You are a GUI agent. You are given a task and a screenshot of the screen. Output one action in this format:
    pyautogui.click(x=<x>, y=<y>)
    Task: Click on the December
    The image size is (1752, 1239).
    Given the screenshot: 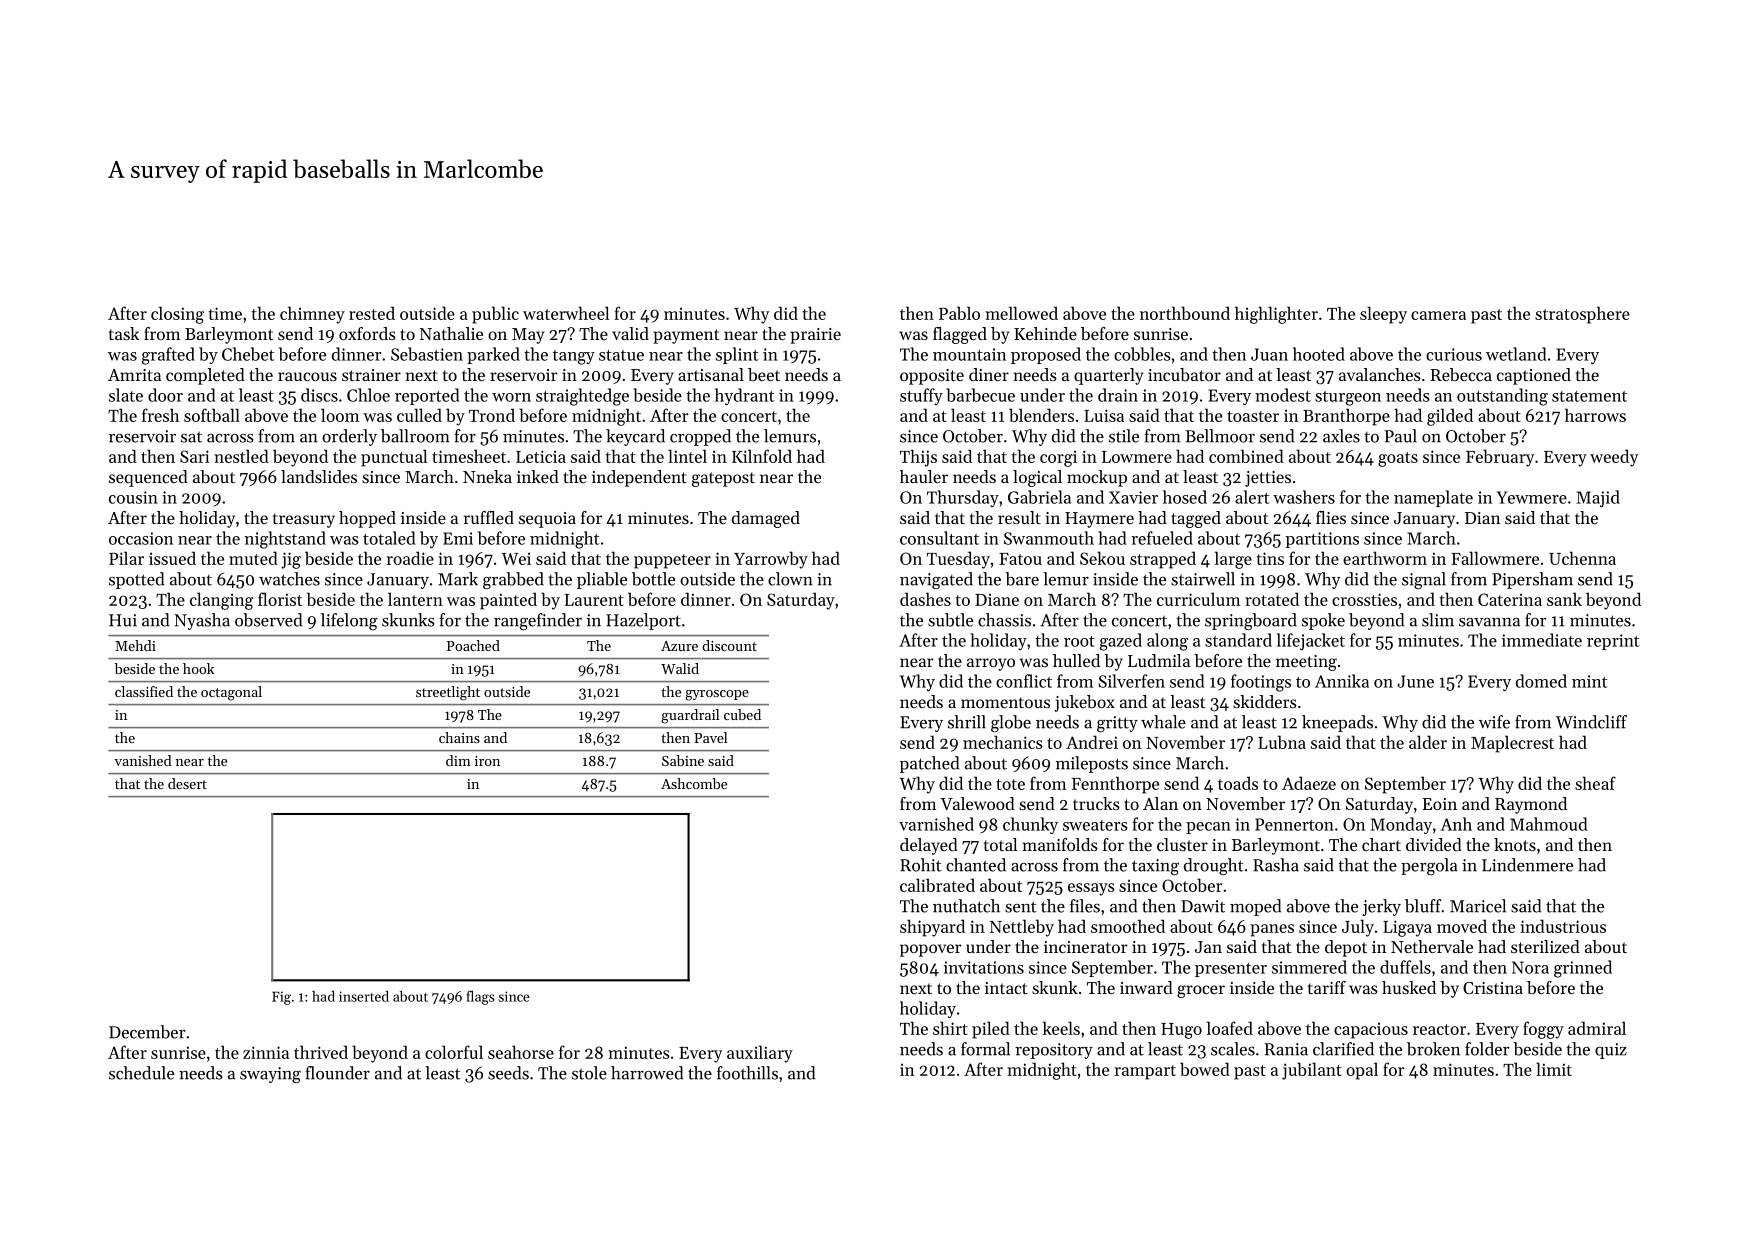 What is the action you would take?
    pyautogui.click(x=147, y=1032)
